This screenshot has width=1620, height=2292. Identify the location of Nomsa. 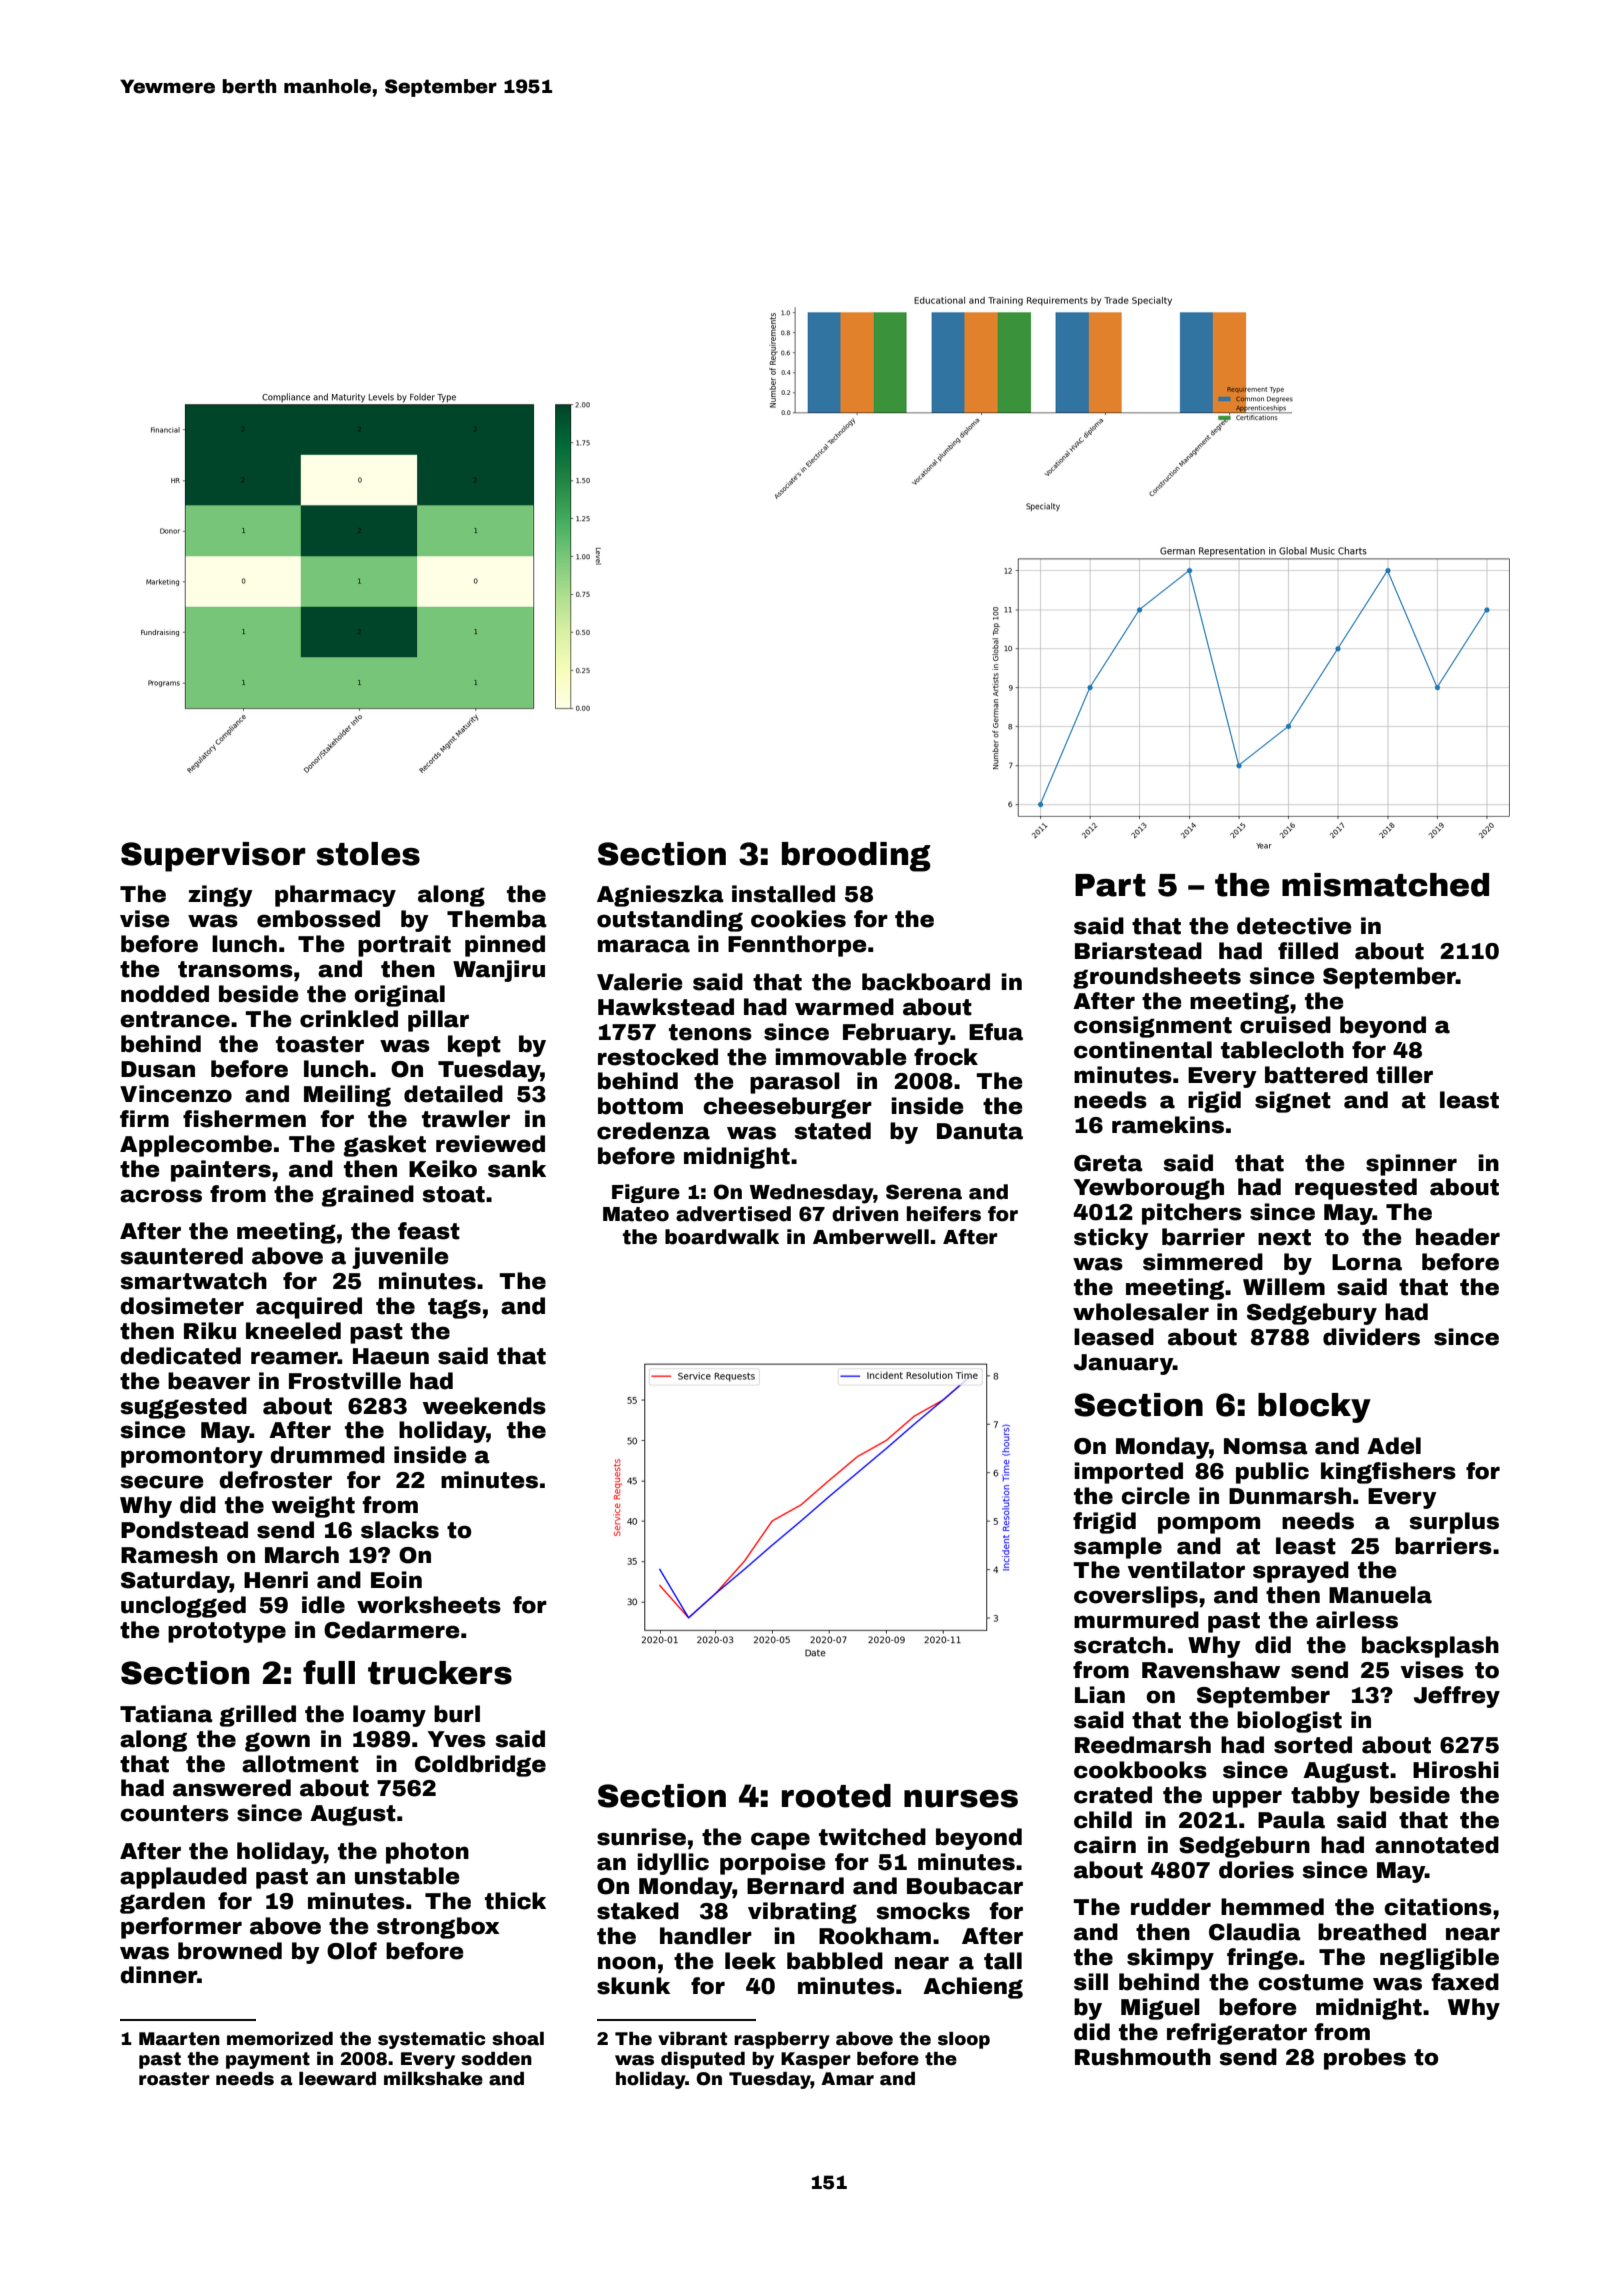
(1266, 1446).
